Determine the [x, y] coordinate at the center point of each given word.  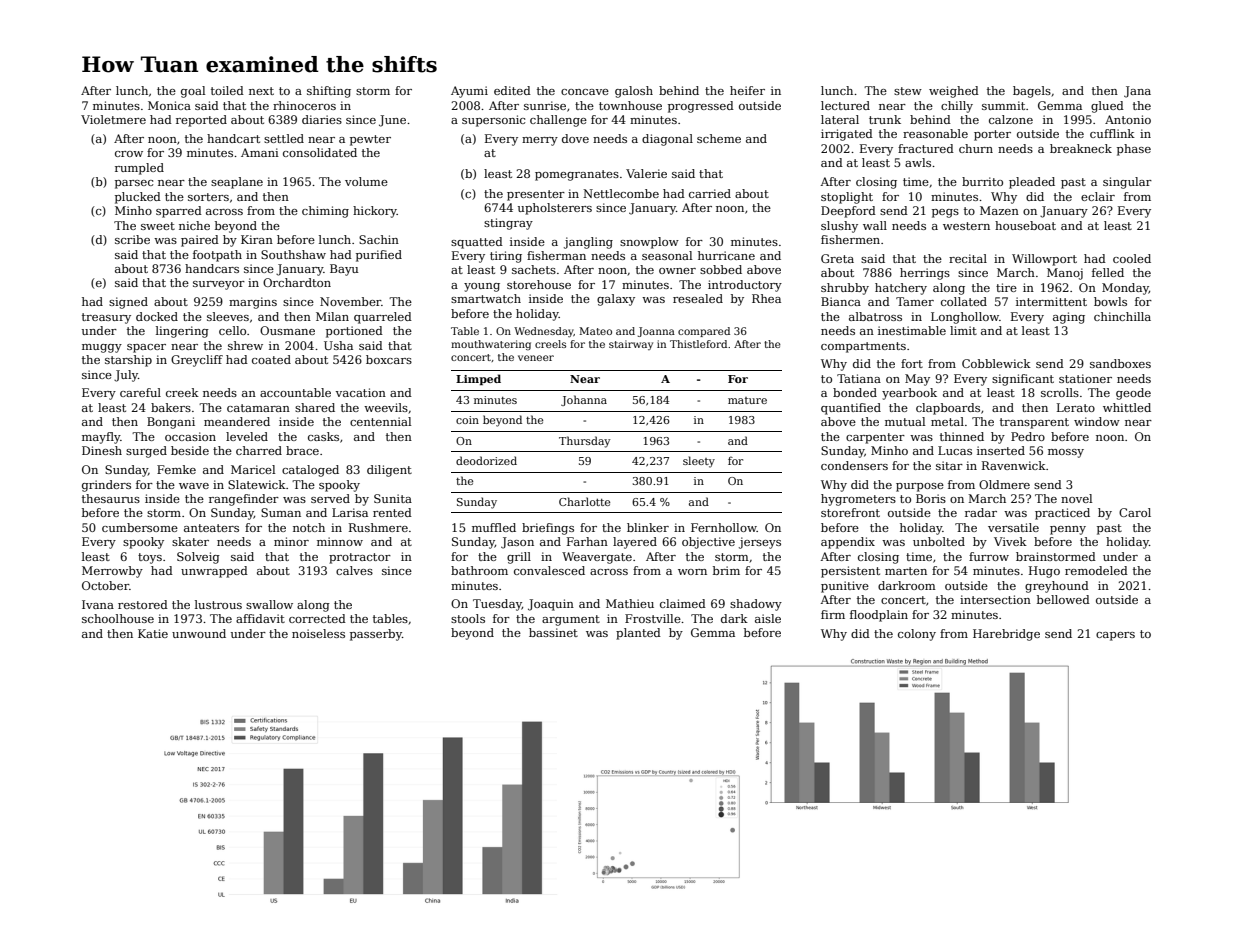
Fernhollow [724, 527]
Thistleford [698, 344]
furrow [989, 556]
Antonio [1128, 119]
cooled [1132, 258]
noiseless [318, 633]
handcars [212, 268]
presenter [536, 195]
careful [140, 392]
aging [1069, 318]
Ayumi [469, 92]
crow [129, 154]
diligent [389, 471]
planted [638, 634]
